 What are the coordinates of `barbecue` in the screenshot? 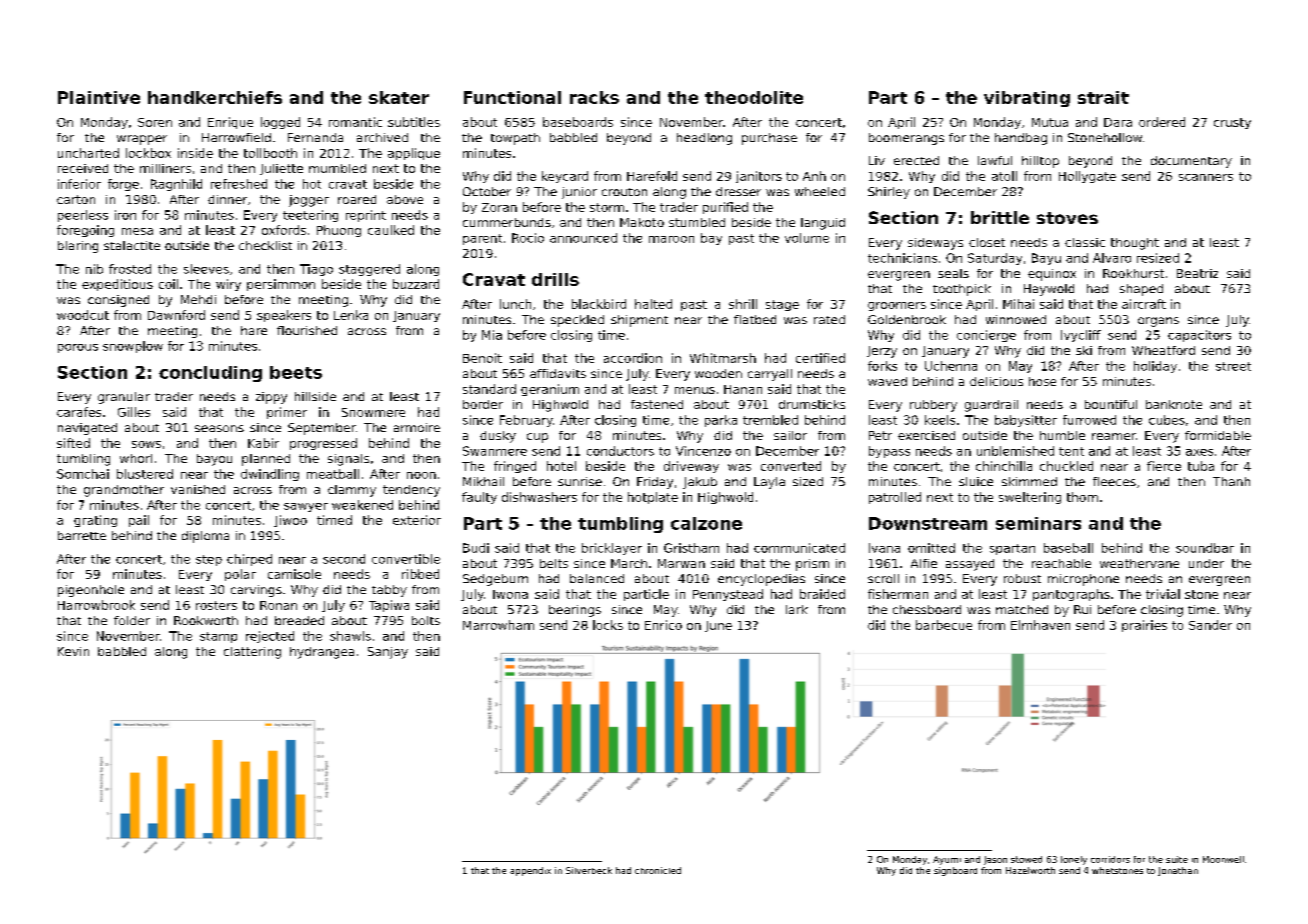 It's located at (944, 625).
